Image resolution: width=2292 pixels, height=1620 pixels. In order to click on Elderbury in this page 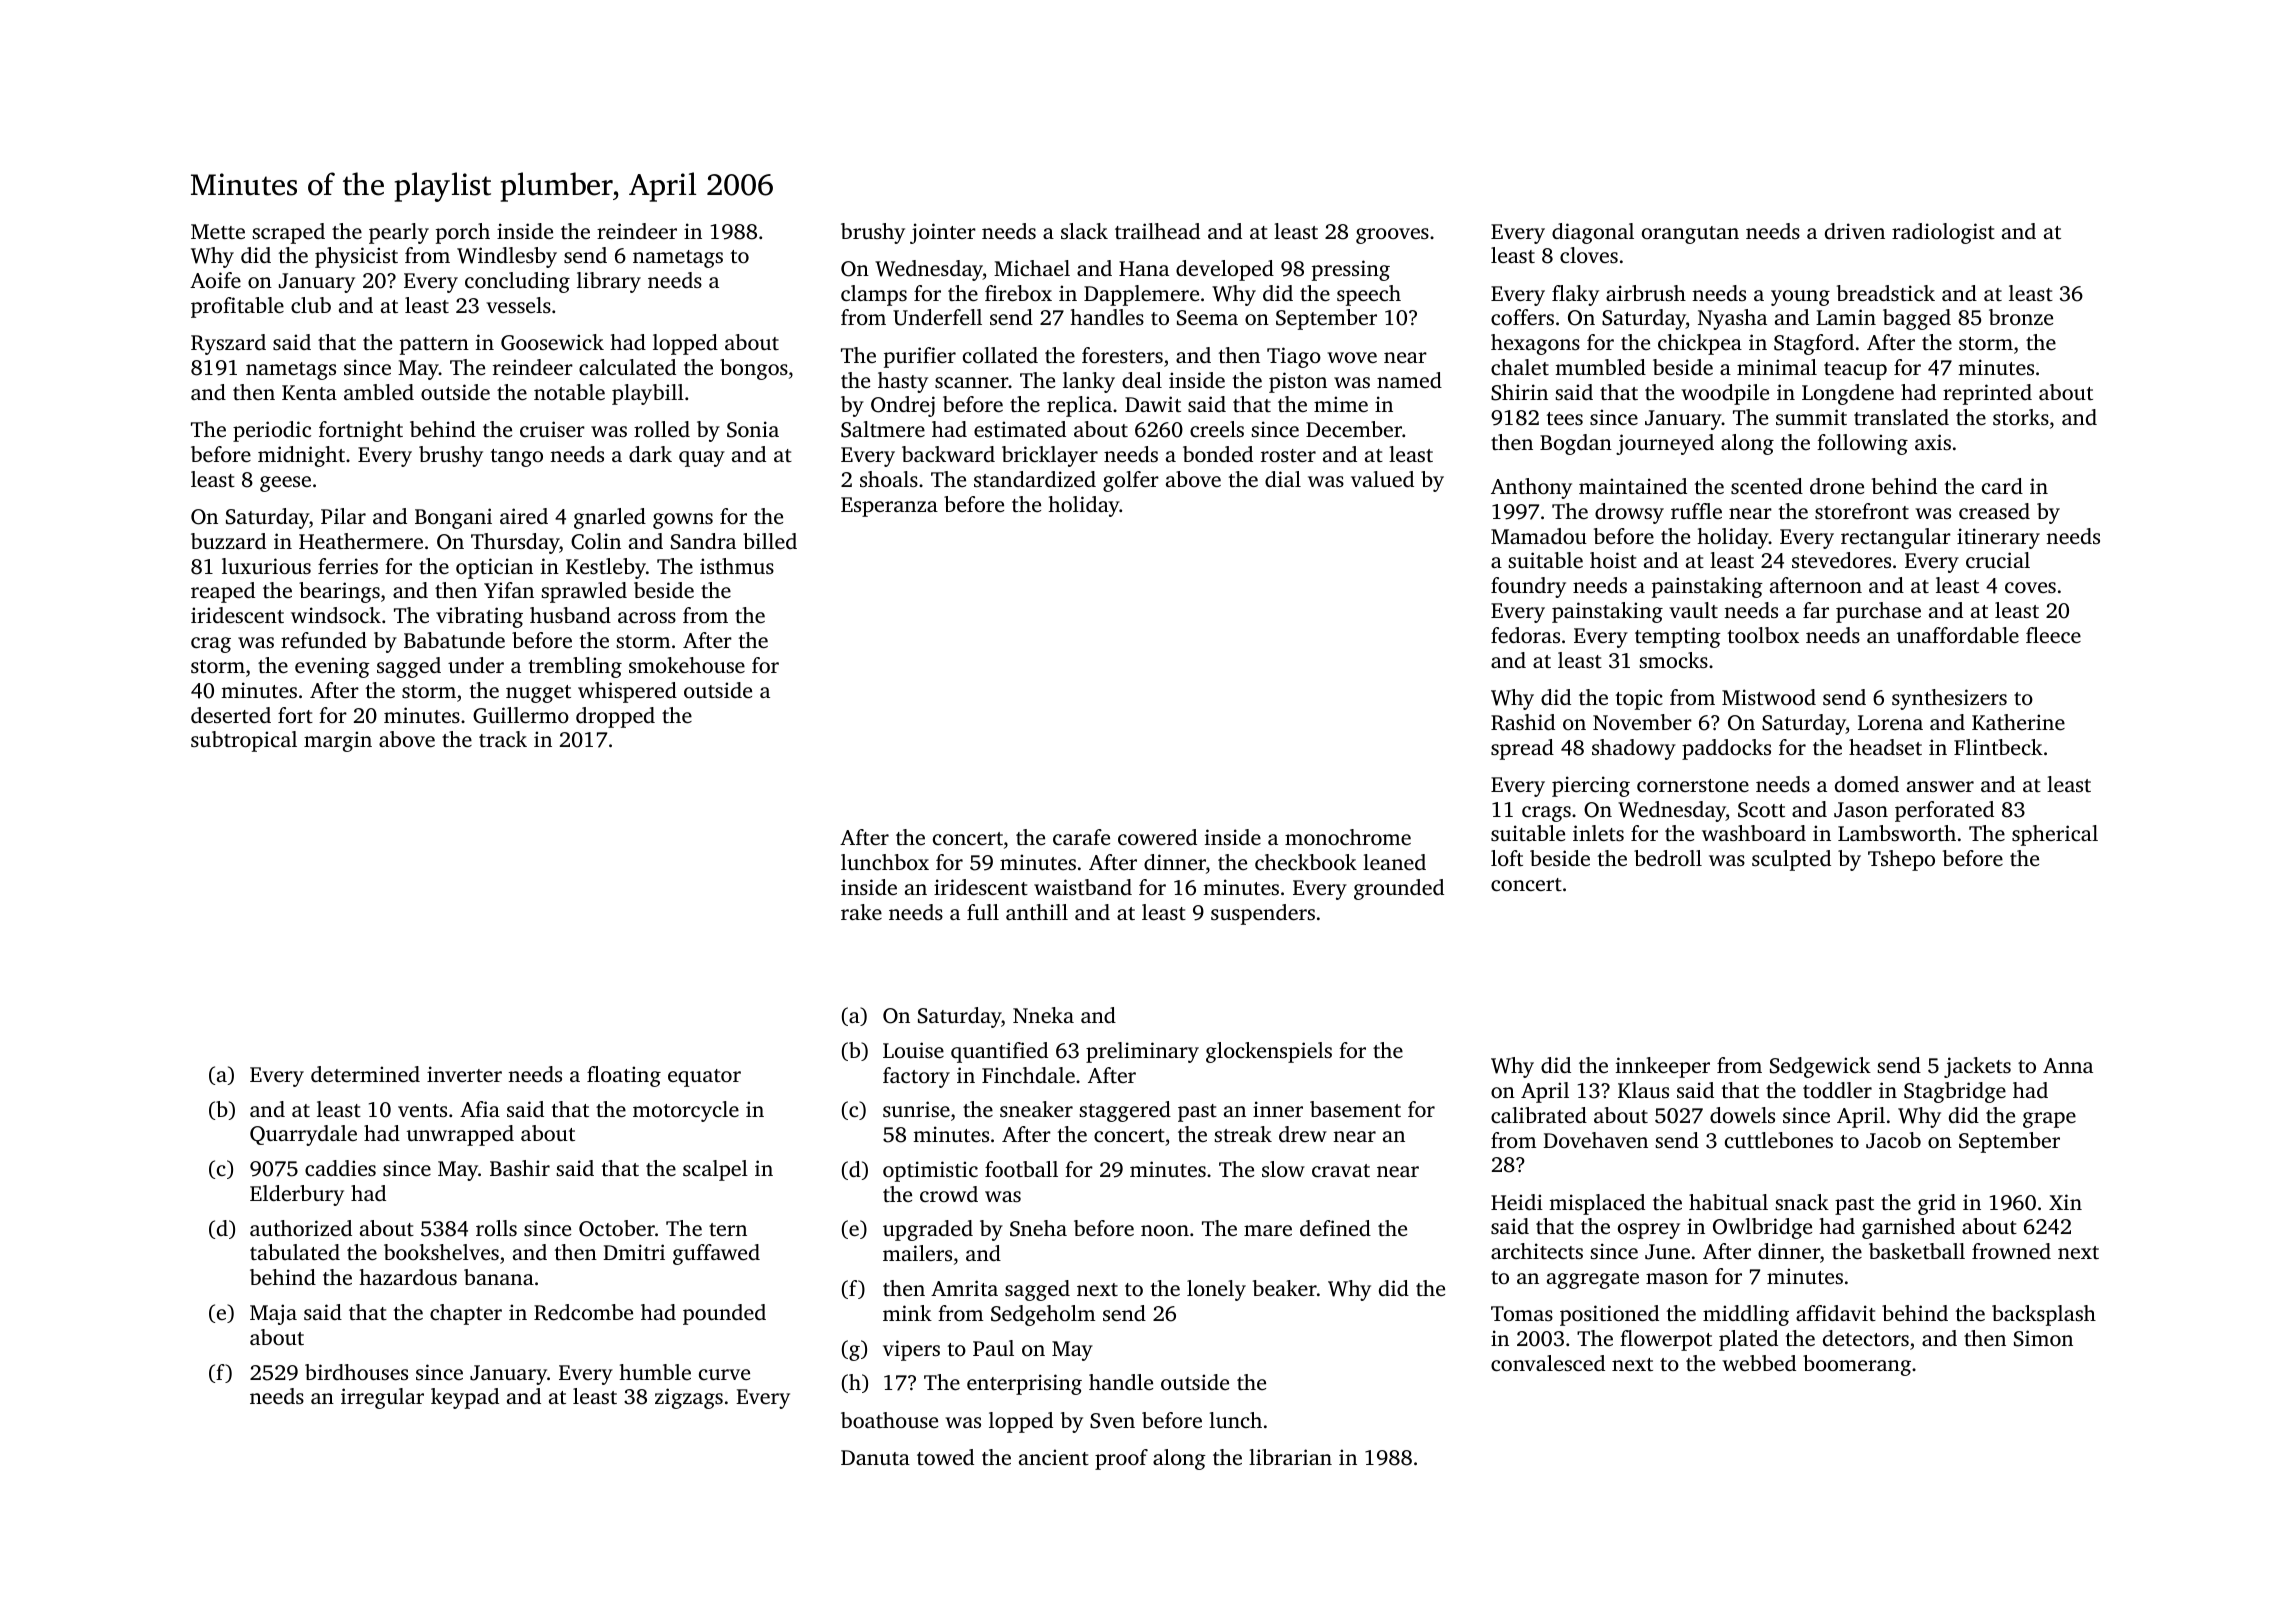, I will do `click(297, 1195)`.
